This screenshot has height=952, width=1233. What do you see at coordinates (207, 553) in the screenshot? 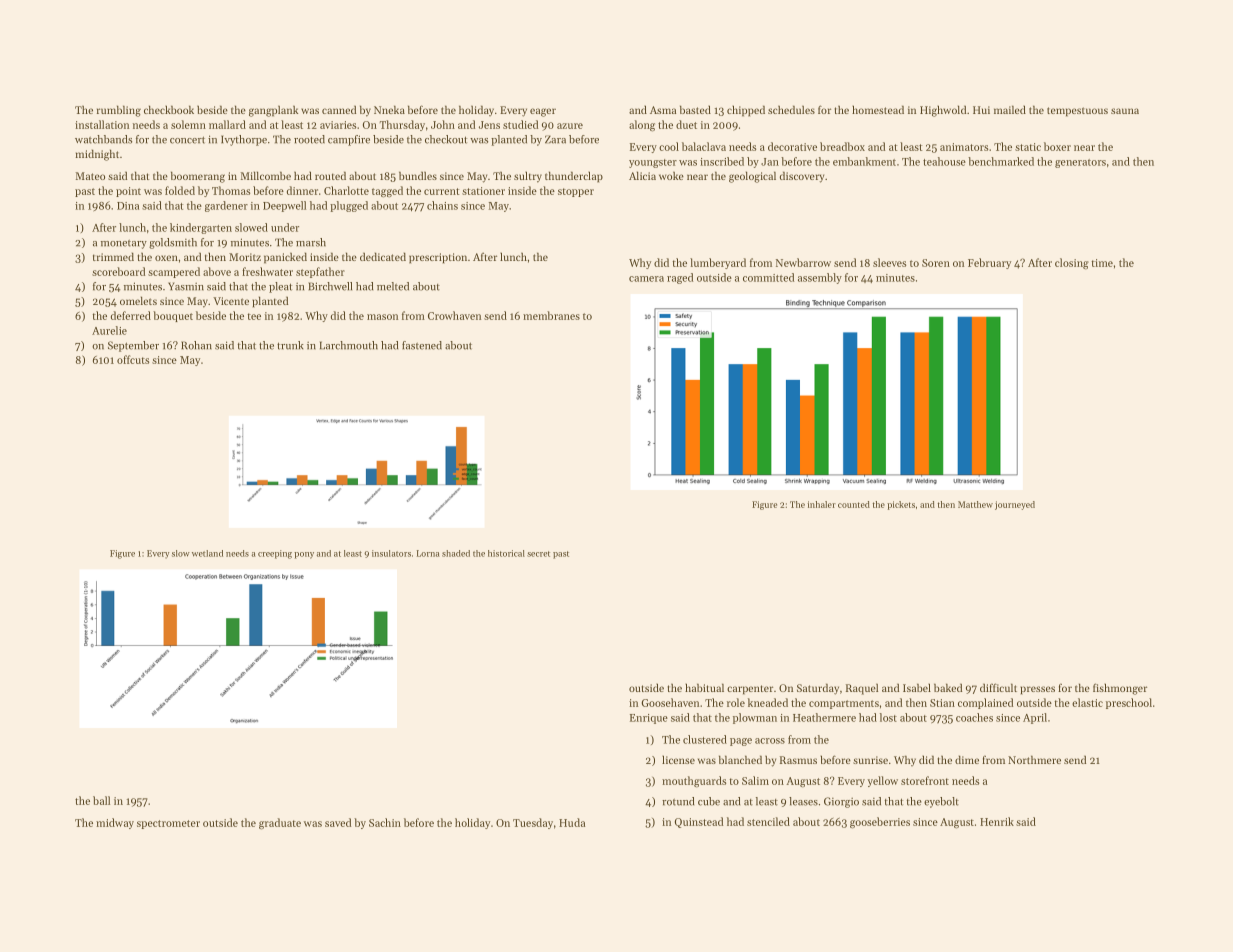
I see `wetland` at bounding box center [207, 553].
